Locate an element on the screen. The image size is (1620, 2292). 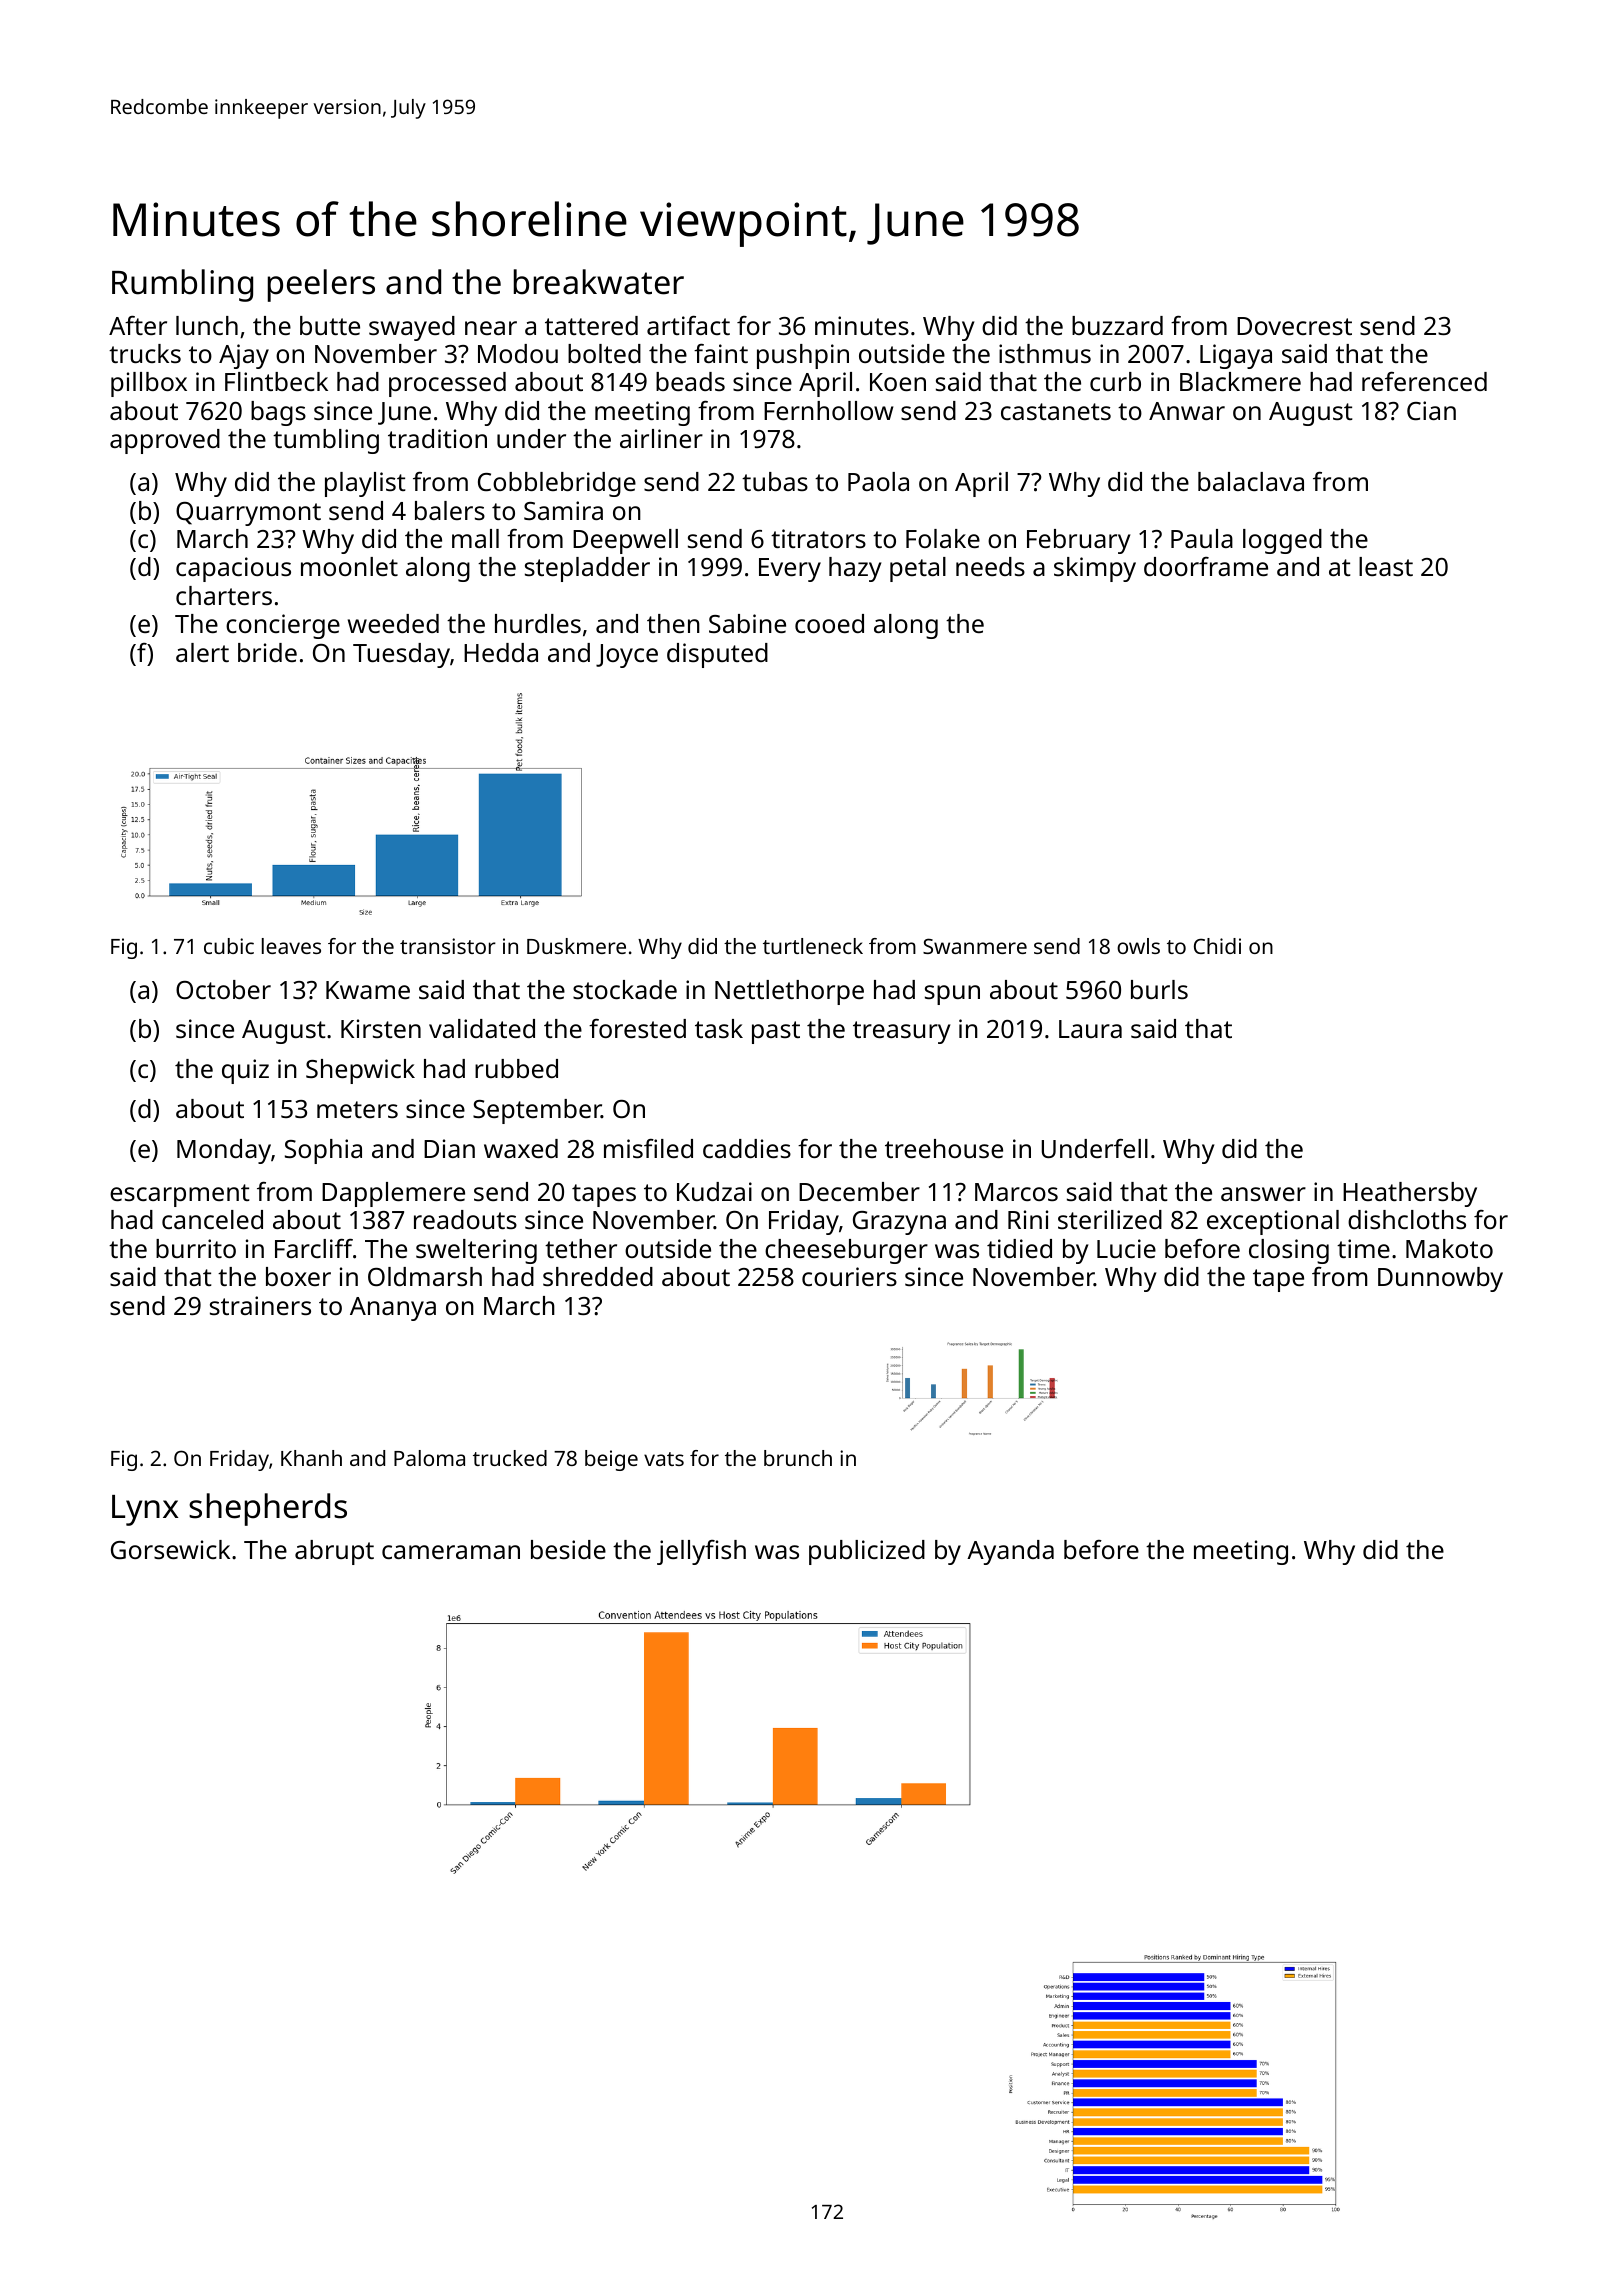
brunch is located at coordinates (798, 1458).
